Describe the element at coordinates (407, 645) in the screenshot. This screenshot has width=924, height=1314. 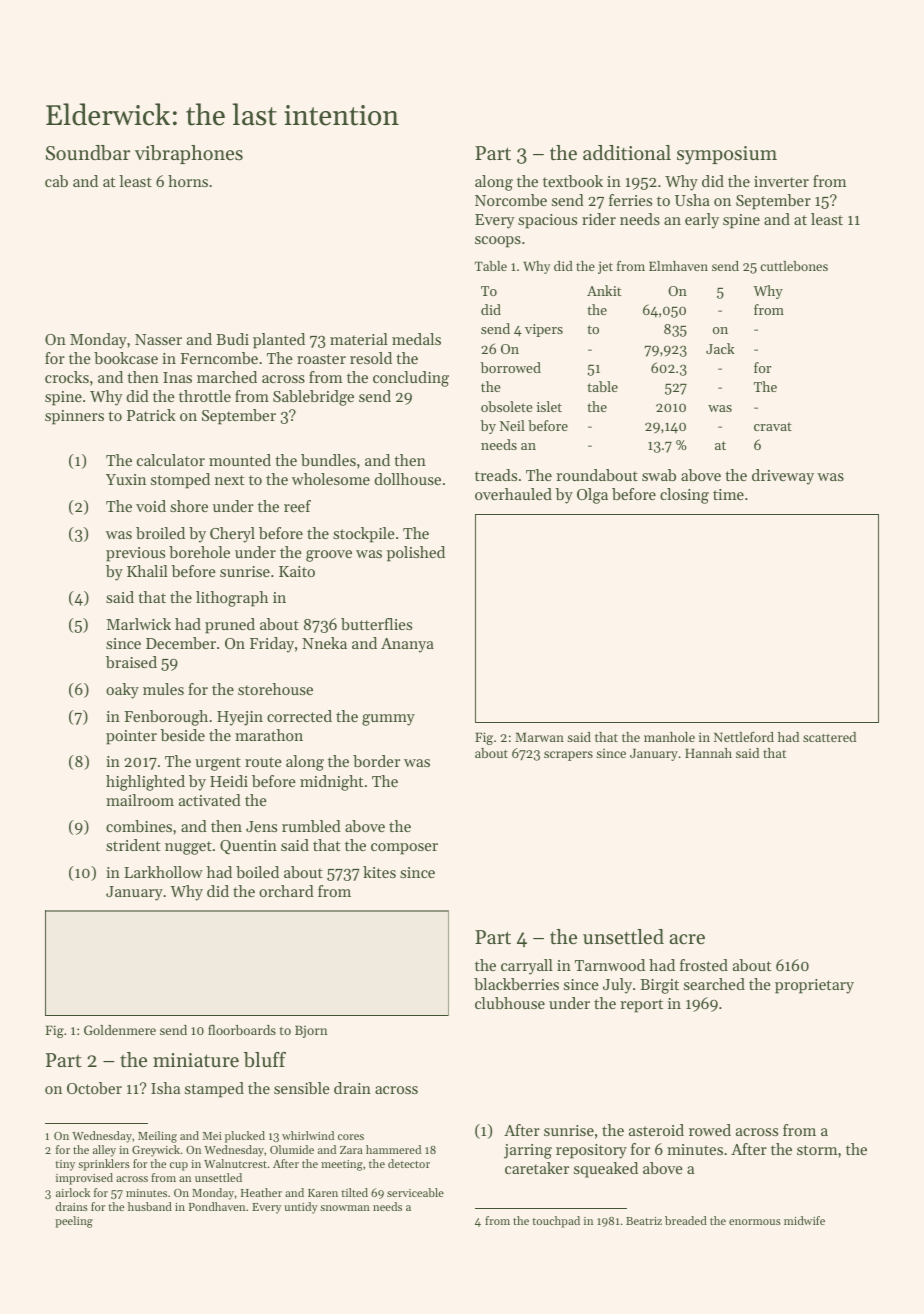
I see `Ananya` at that location.
